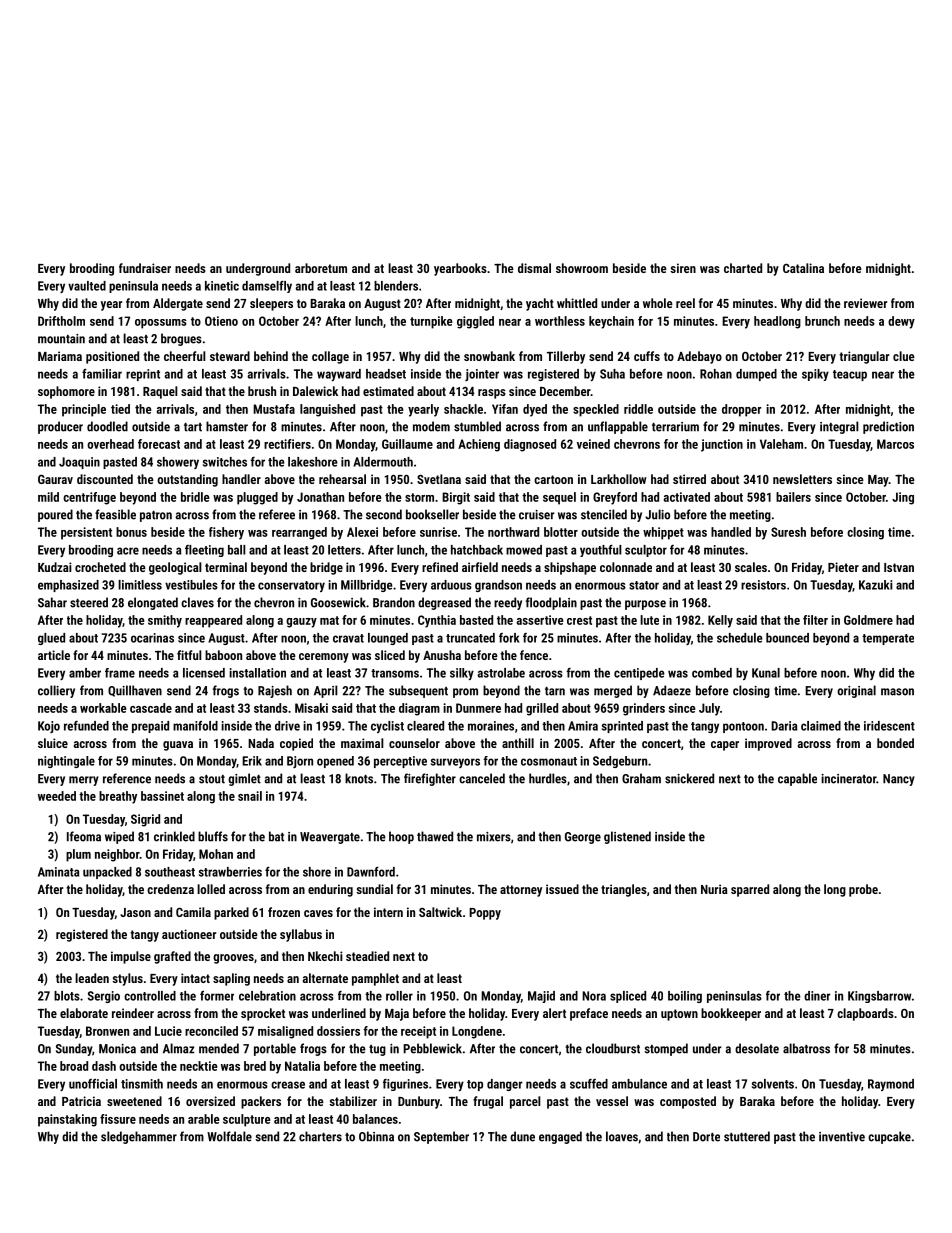 The width and height of the screenshot is (952, 1233). I want to click on Nora, so click(594, 996).
